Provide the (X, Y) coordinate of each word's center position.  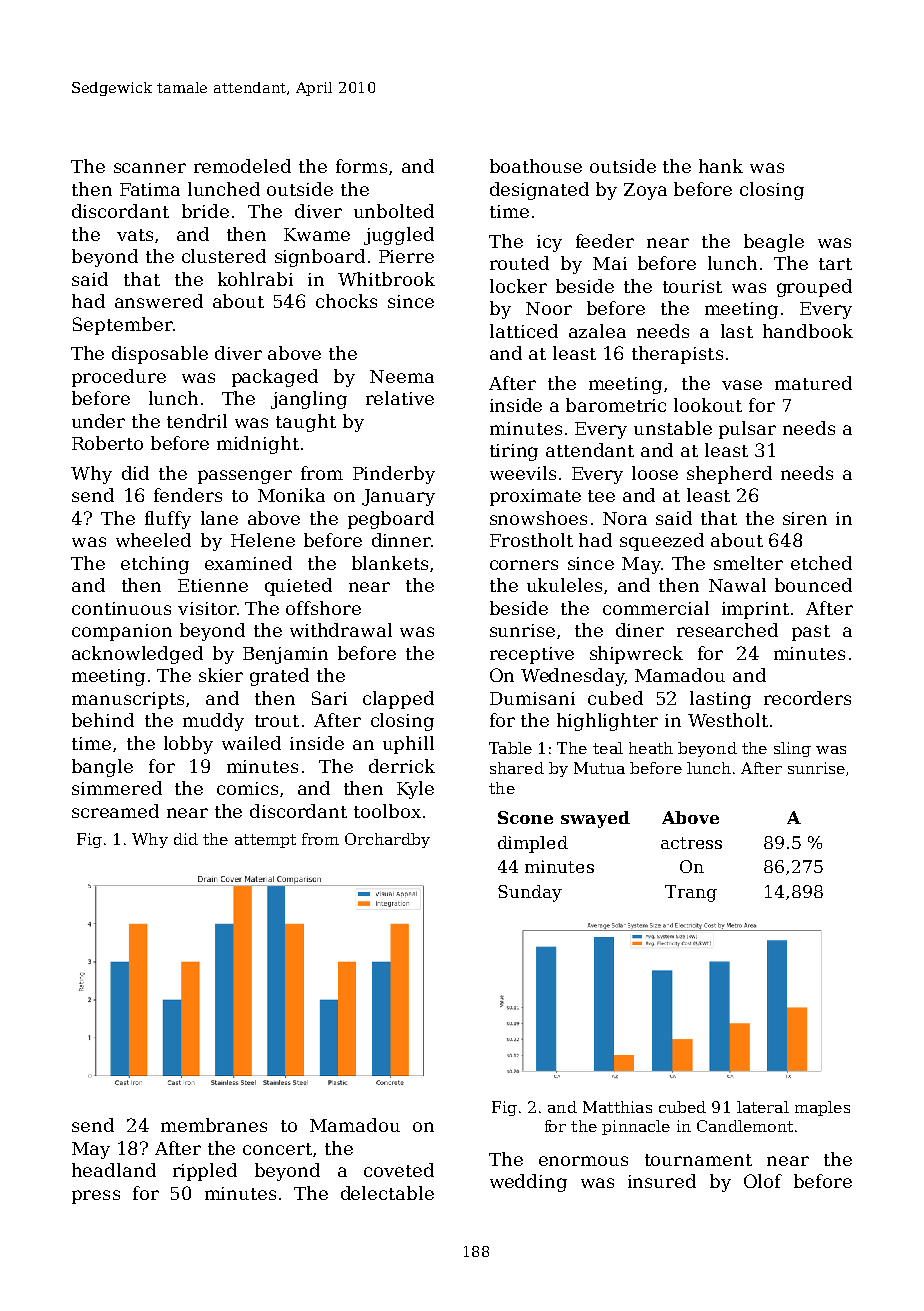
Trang (691, 893)
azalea (597, 331)
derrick (402, 766)
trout (277, 721)
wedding (528, 1183)
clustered (224, 256)
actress (691, 843)
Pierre (406, 256)
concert (277, 1149)
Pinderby (394, 475)
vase (742, 385)
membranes (214, 1125)
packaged (275, 378)
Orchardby (387, 840)
